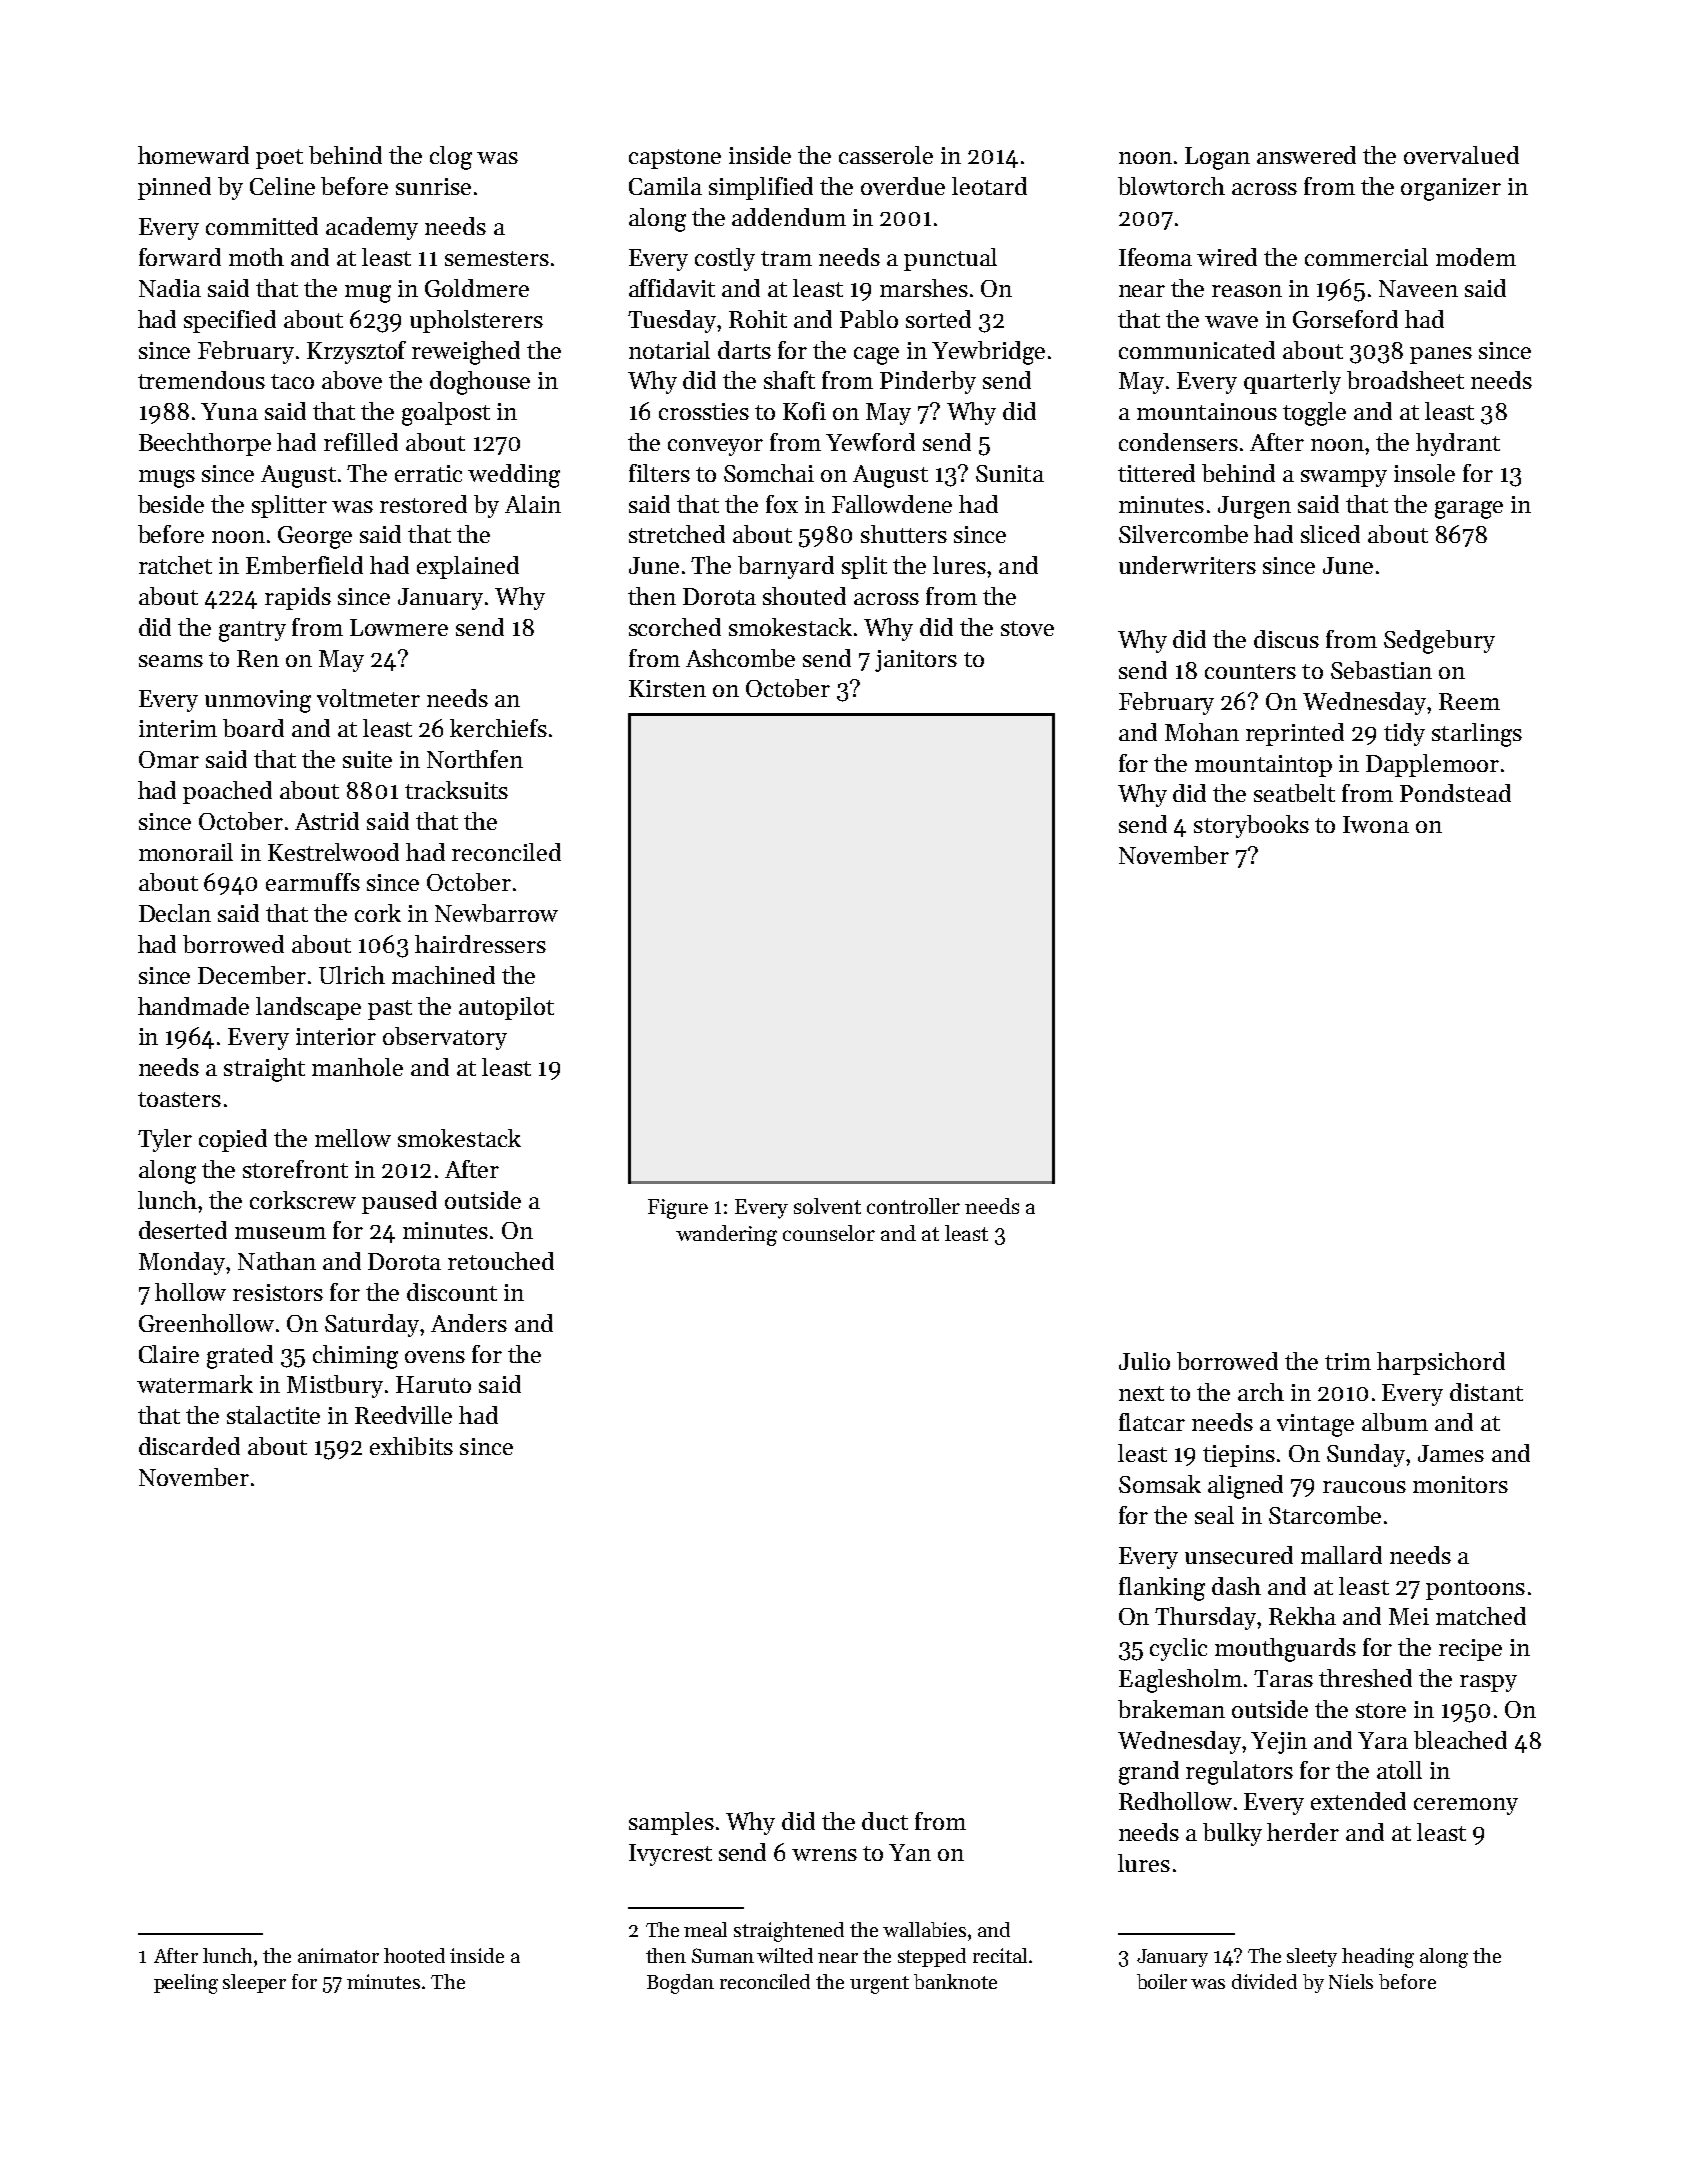 The image size is (1683, 2178). Describe the element at coordinates (1251, 826) in the screenshot. I see `storybooks` at that location.
